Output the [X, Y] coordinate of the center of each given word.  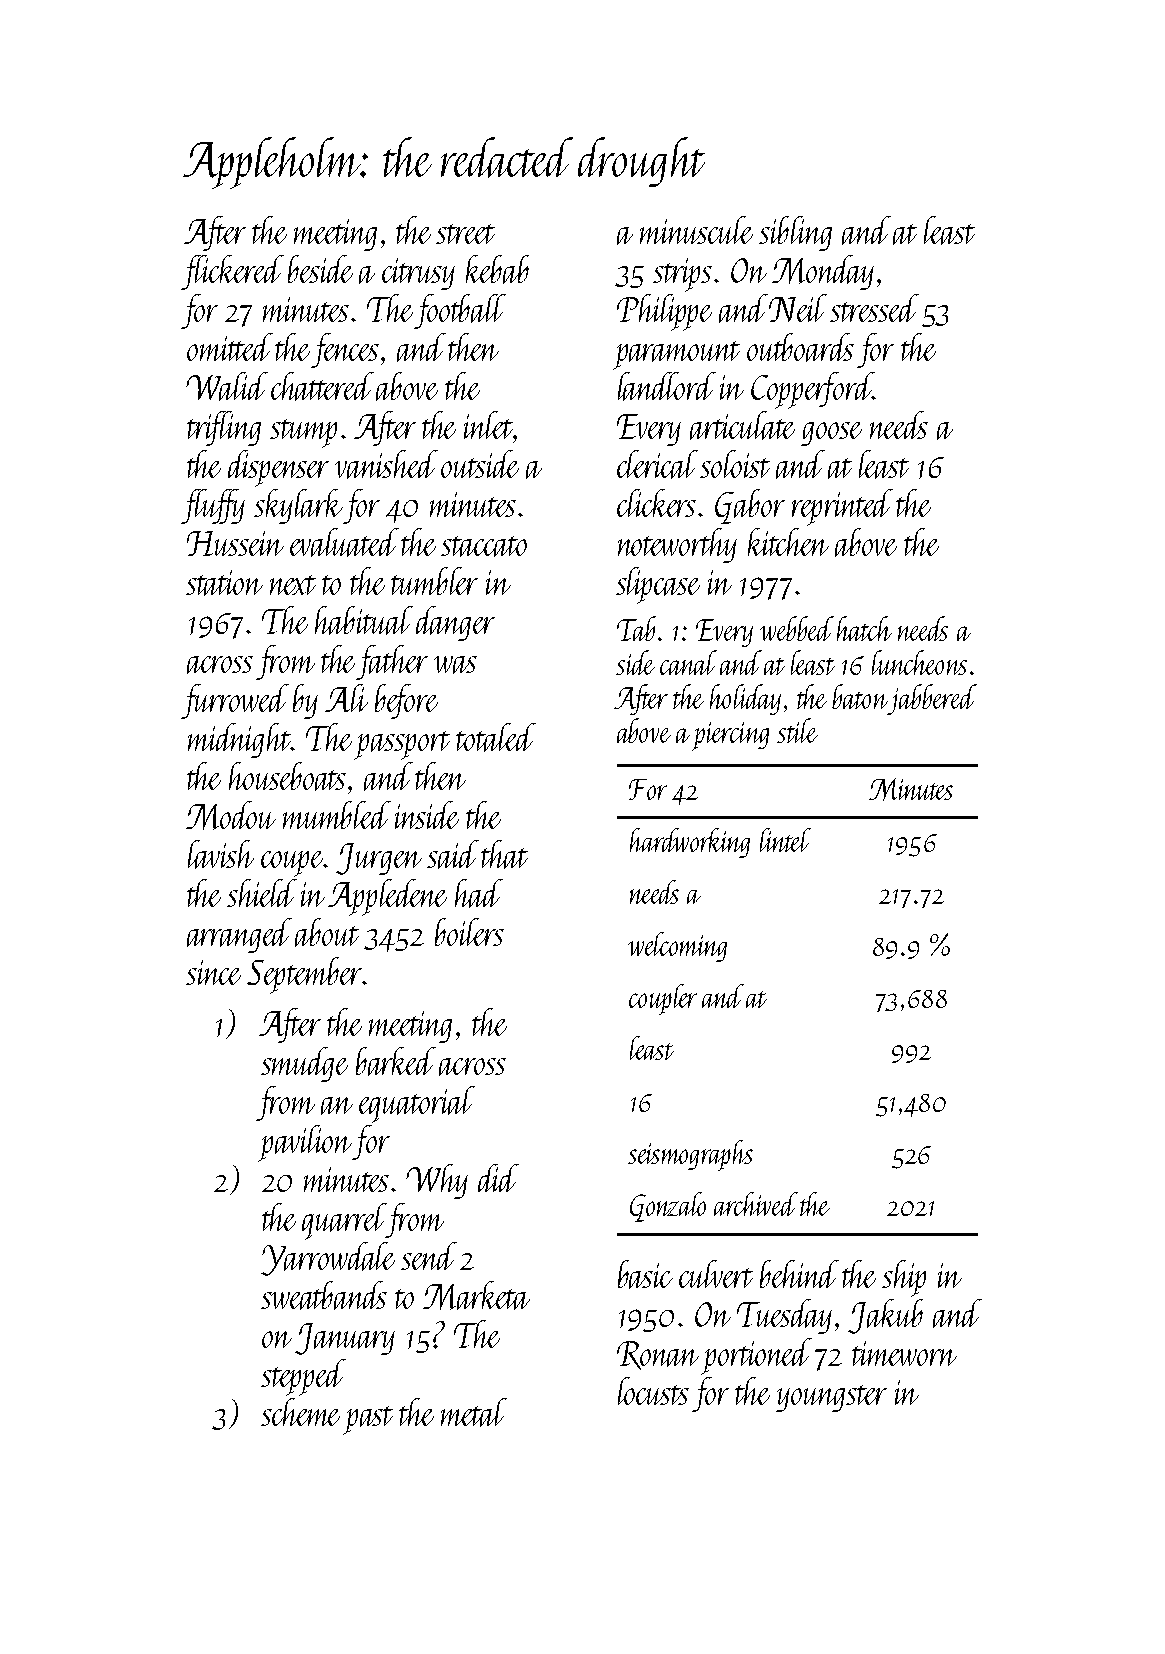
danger [455, 623]
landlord [667, 386]
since [213, 972]
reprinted [842, 507]
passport [402, 745]
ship [904, 1278]
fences [345, 350]
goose [831, 434]
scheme [300, 1412]
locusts [653, 1391]
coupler [663, 999]
